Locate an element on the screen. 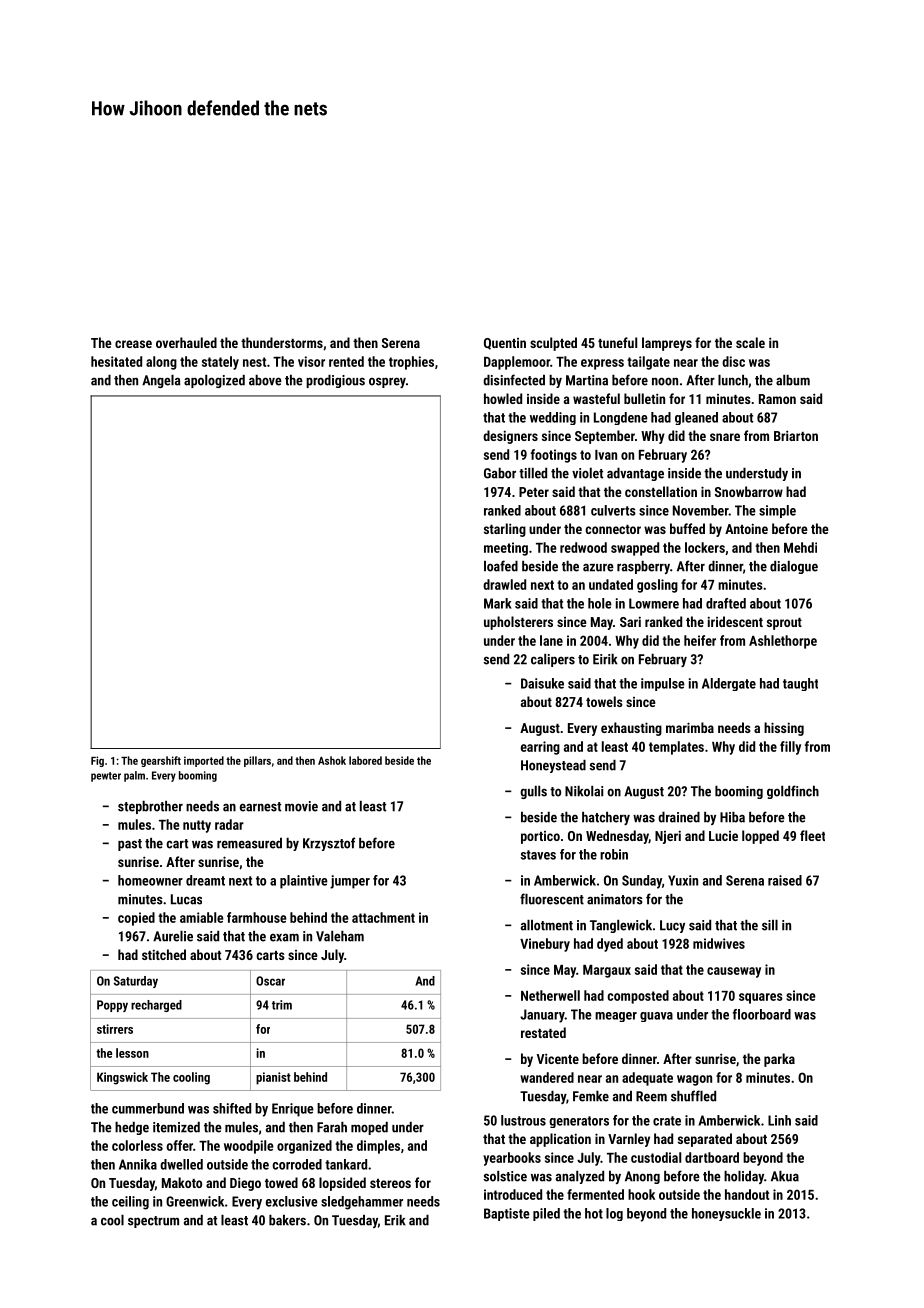 The image size is (924, 1308). labored is located at coordinates (365, 760).
